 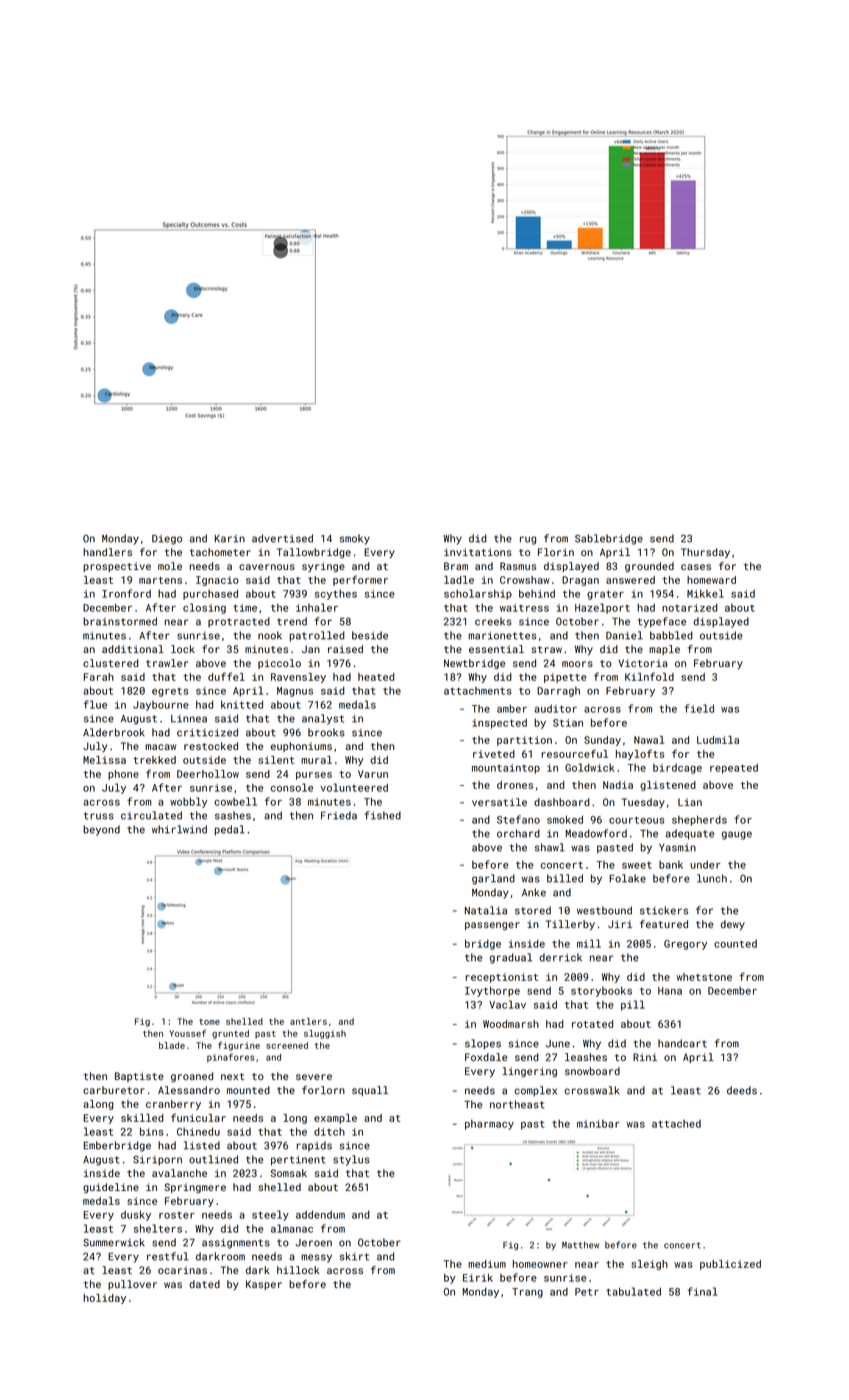 I want to click on skirt, so click(x=354, y=1256).
